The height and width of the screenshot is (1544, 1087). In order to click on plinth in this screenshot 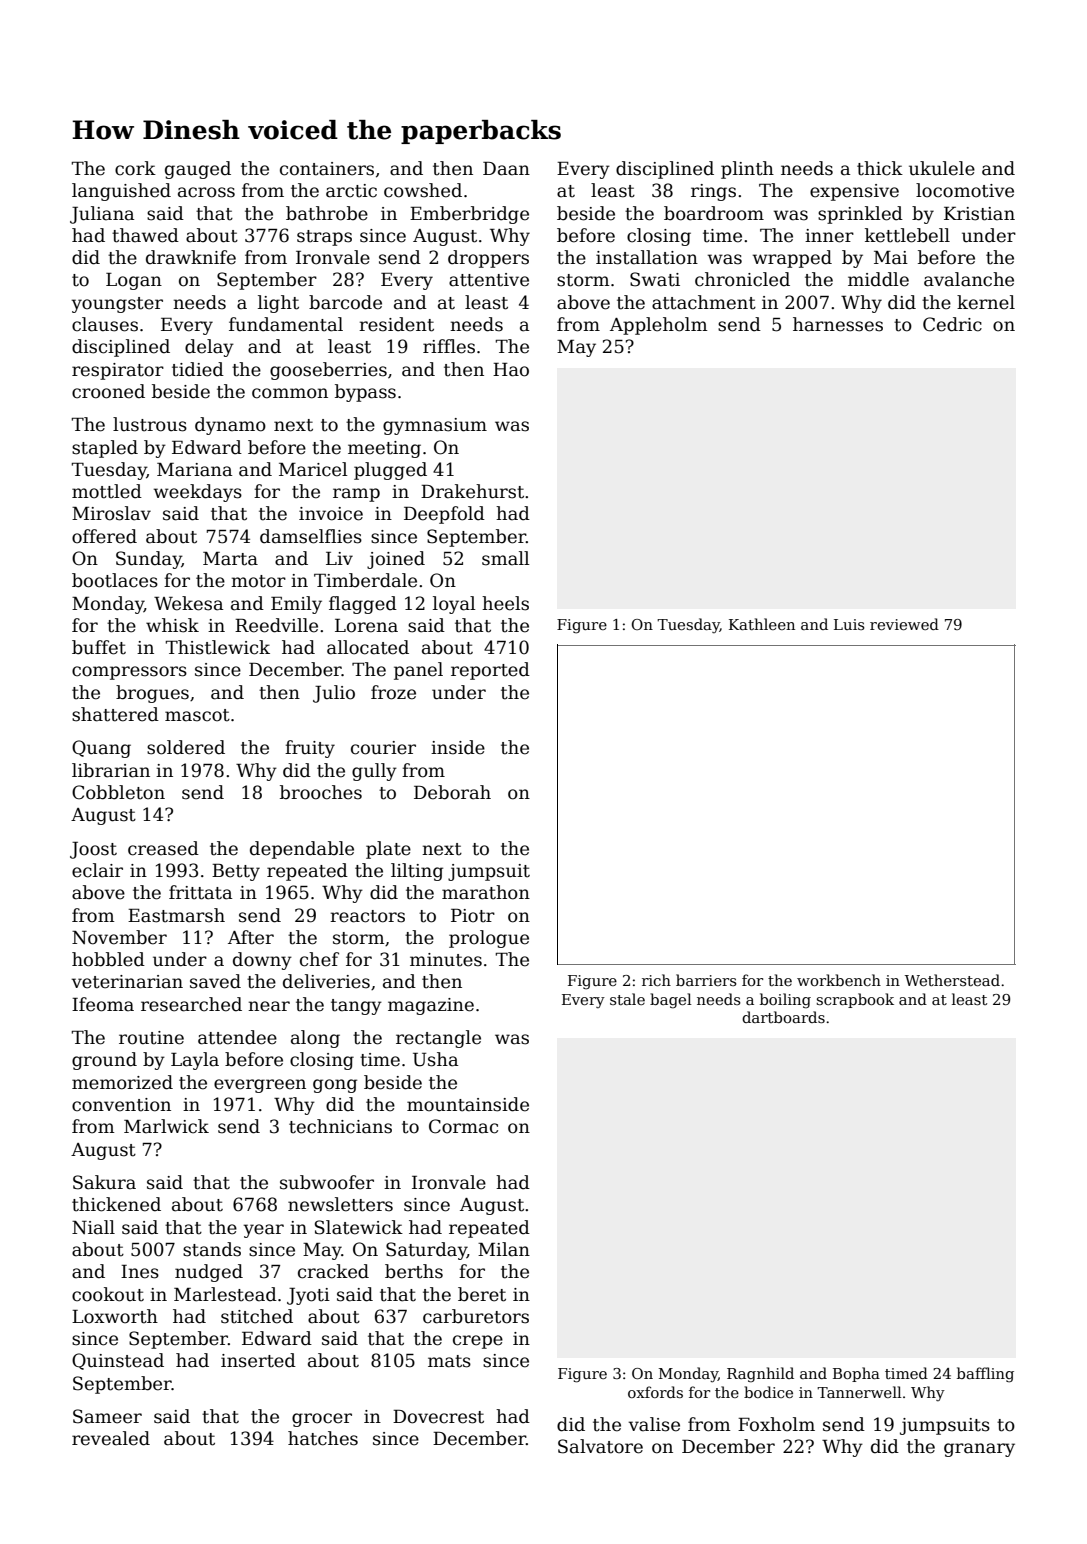, I will do `click(747, 170)`.
